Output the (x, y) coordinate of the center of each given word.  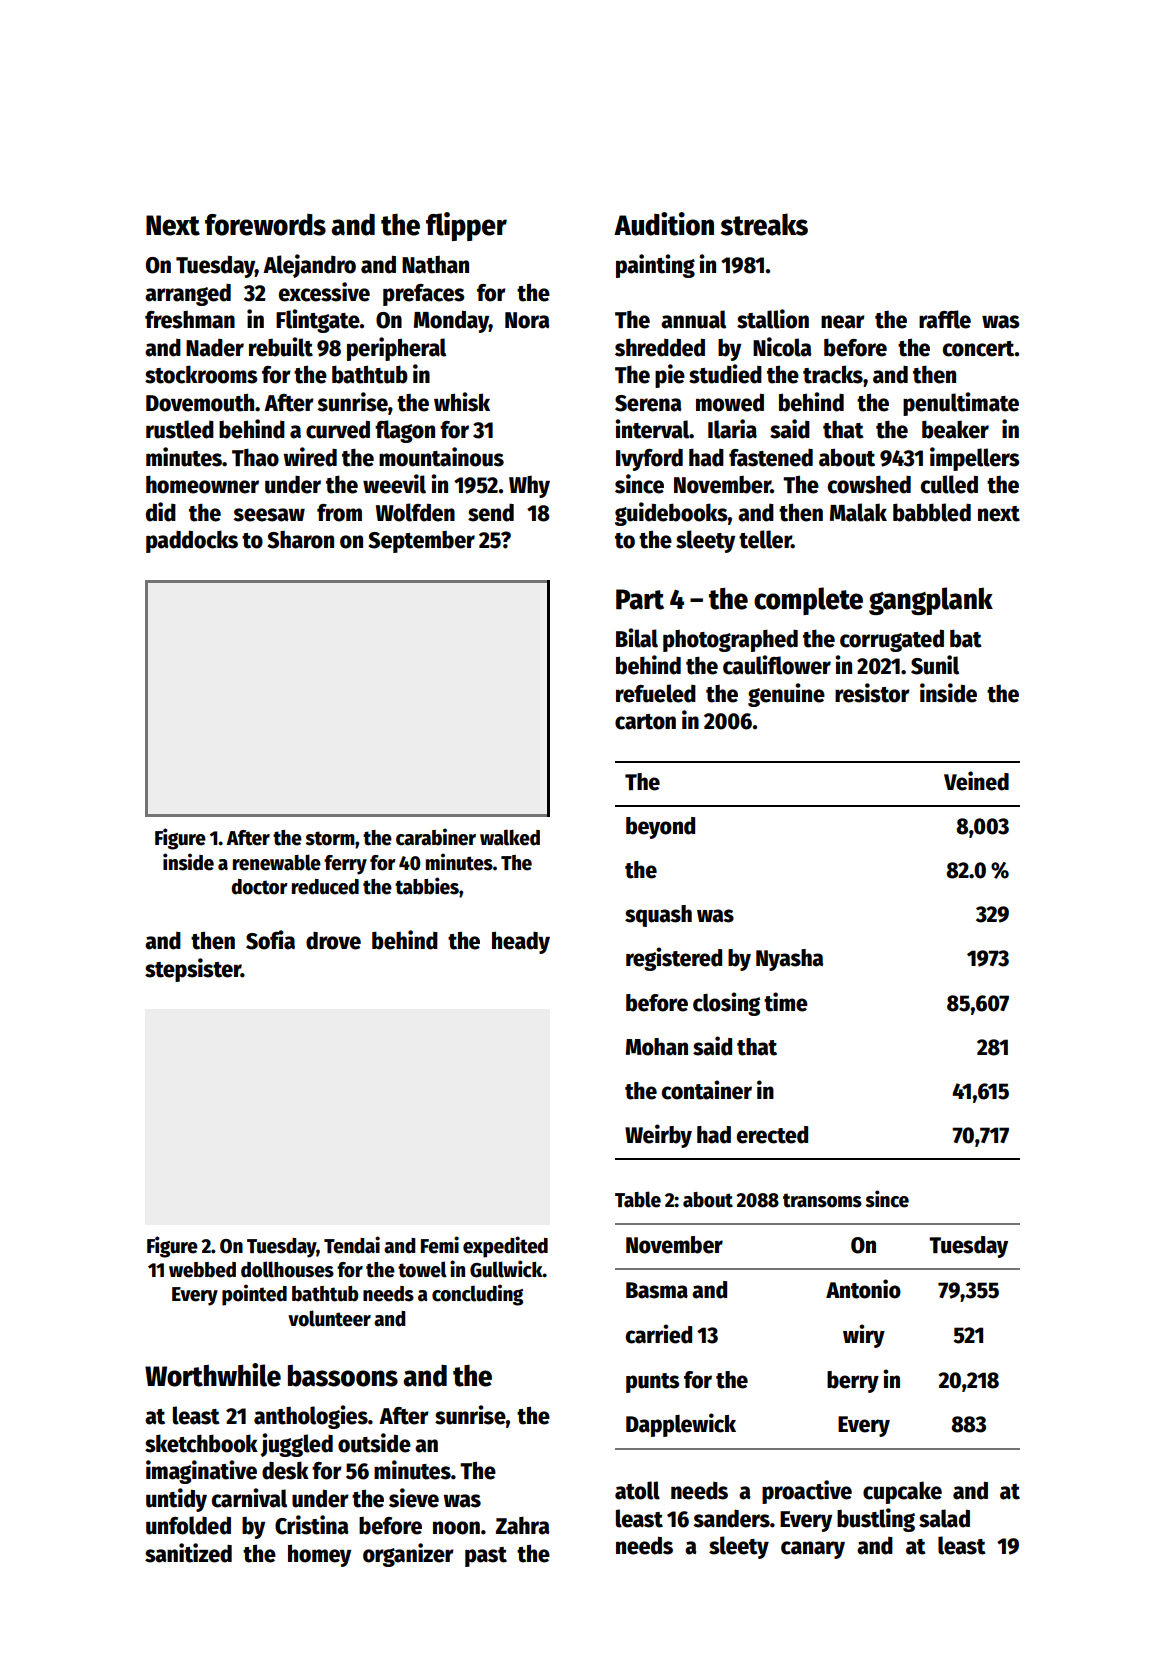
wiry (864, 1336)
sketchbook (201, 1443)
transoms (822, 1200)
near (843, 322)
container (707, 1090)
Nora (527, 320)
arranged (188, 295)
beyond (660, 828)
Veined (976, 781)
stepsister (193, 970)
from (339, 513)
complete (808, 601)
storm (330, 838)
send (491, 513)
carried (659, 1334)
